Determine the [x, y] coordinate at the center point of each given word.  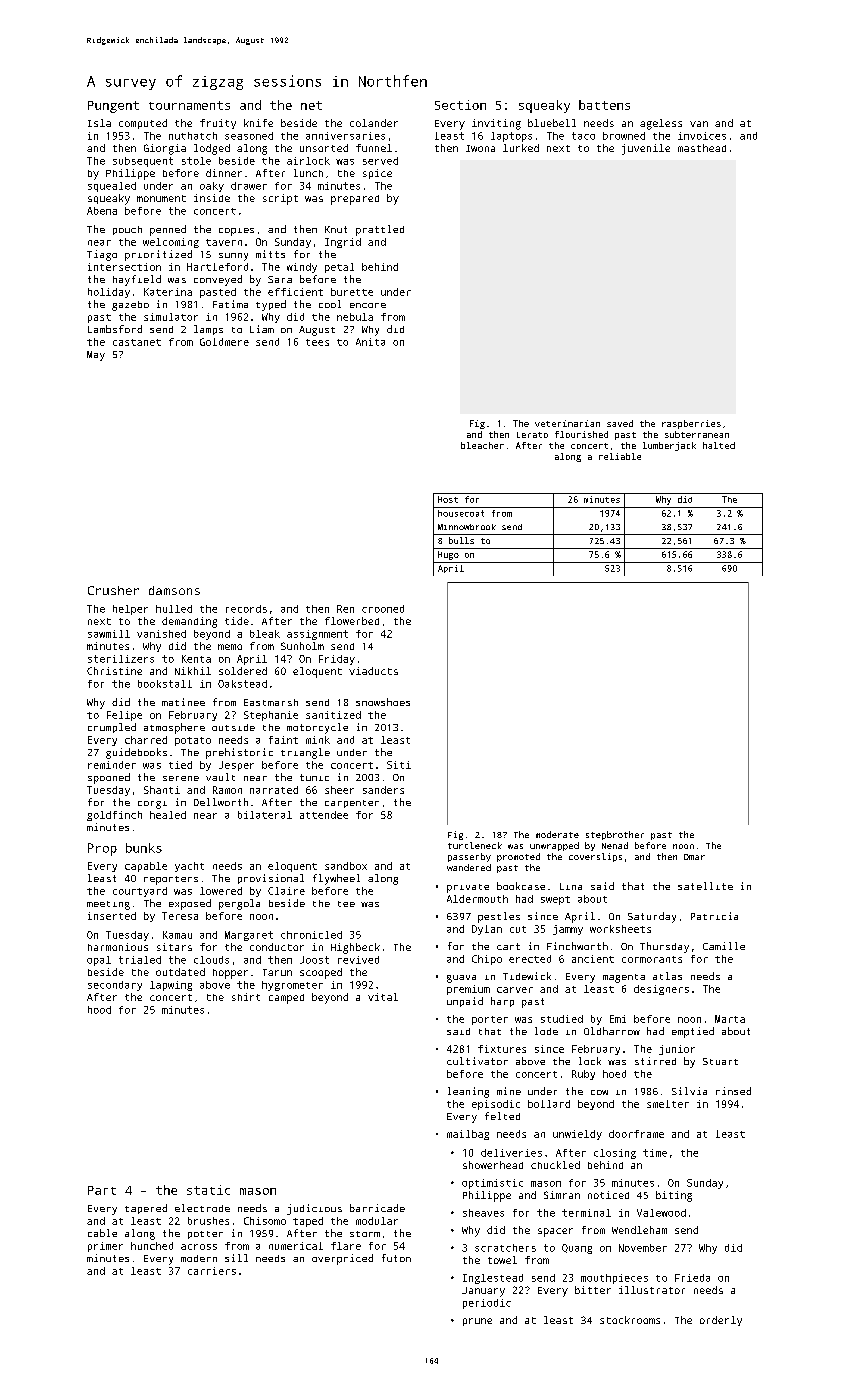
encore [368, 305]
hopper [230, 974]
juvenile [646, 149]
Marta [730, 1019]
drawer [249, 186]
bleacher [482, 445]
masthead [702, 148]
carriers [212, 1271]
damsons [174, 590]
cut [518, 929]
